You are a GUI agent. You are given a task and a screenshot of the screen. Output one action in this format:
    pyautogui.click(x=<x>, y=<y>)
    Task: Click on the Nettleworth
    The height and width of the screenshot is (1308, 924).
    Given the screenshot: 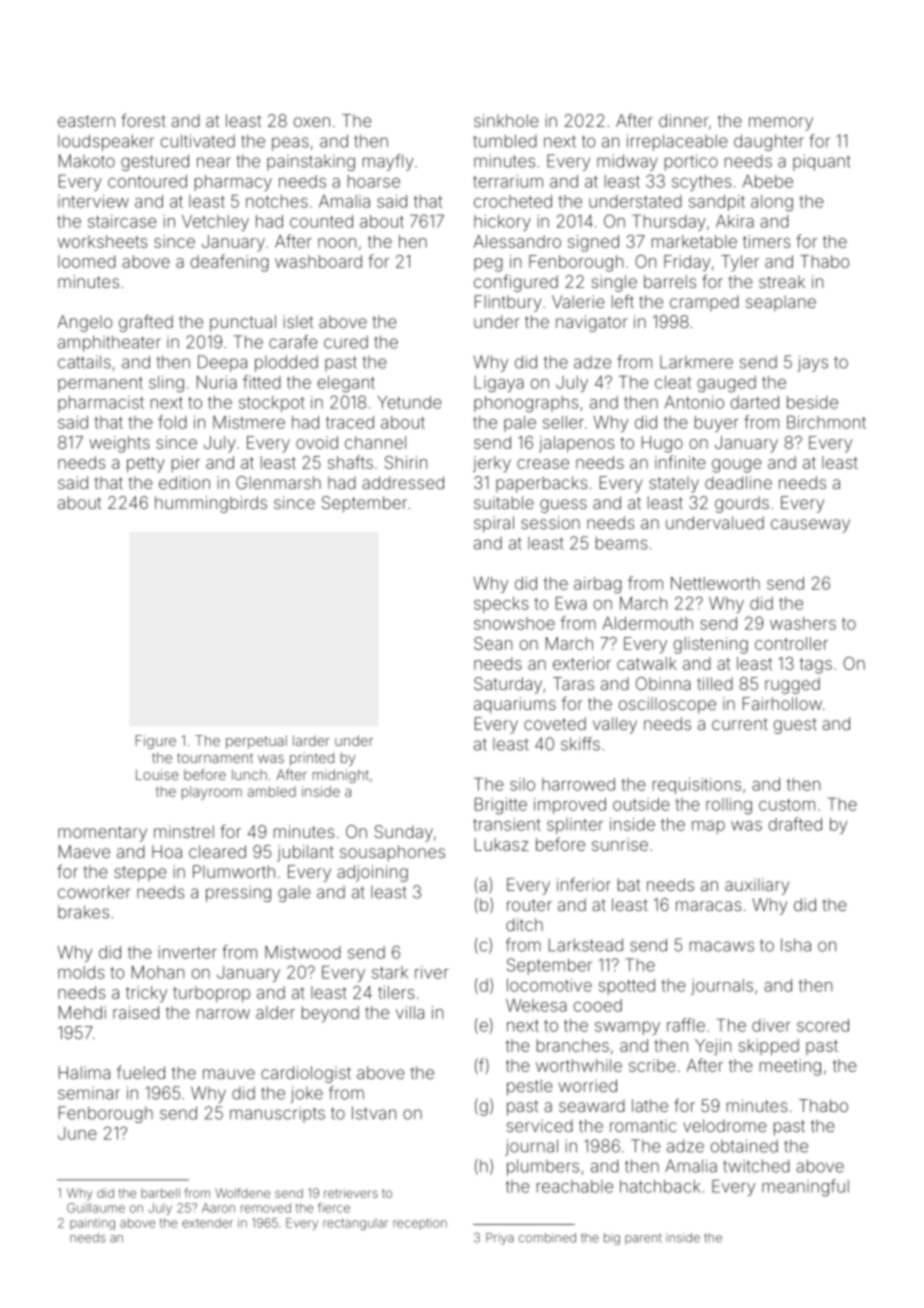 What is the action you would take?
    pyautogui.click(x=715, y=583)
